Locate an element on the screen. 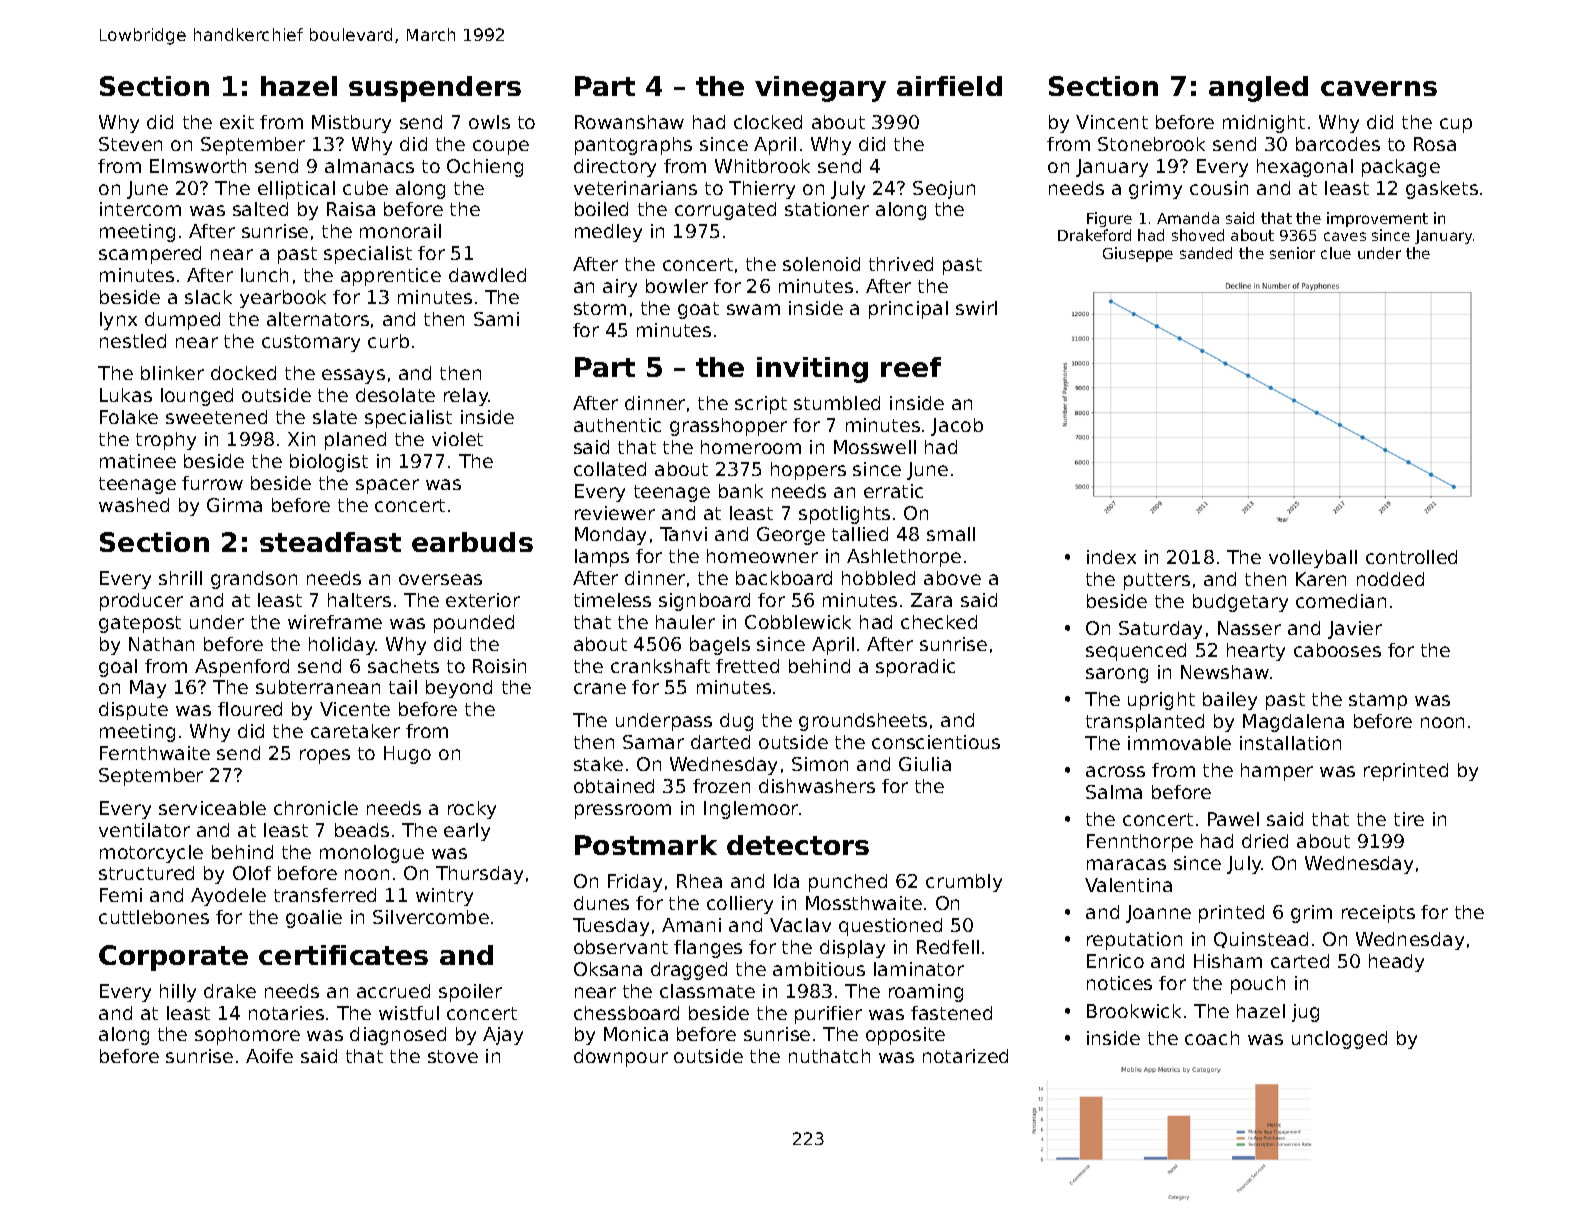 Image resolution: width=1585 pixels, height=1225 pixels. stationer is located at coordinates (827, 209).
